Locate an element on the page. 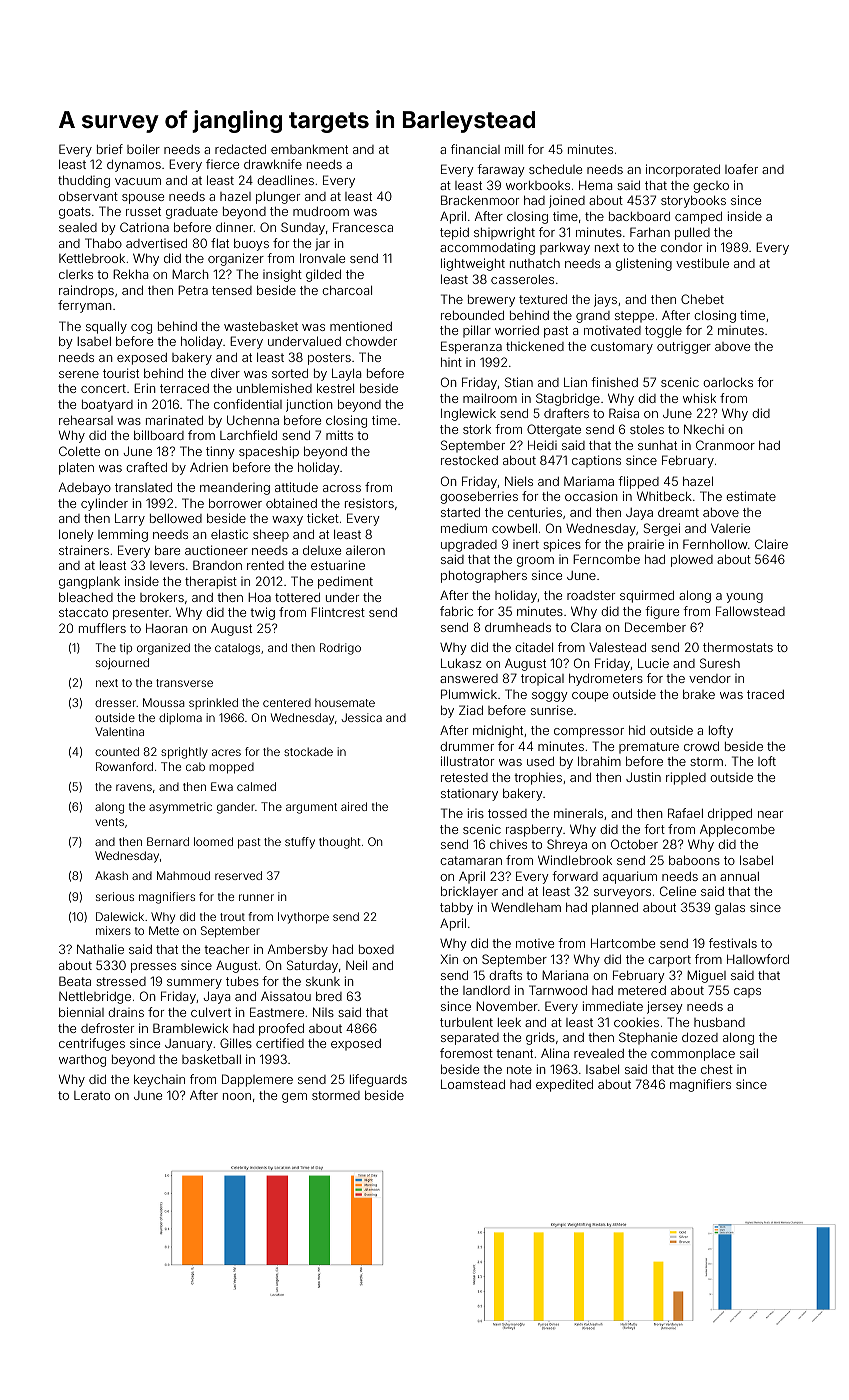 Image resolution: width=849 pixels, height=1400 pixels. redacted is located at coordinates (240, 149).
